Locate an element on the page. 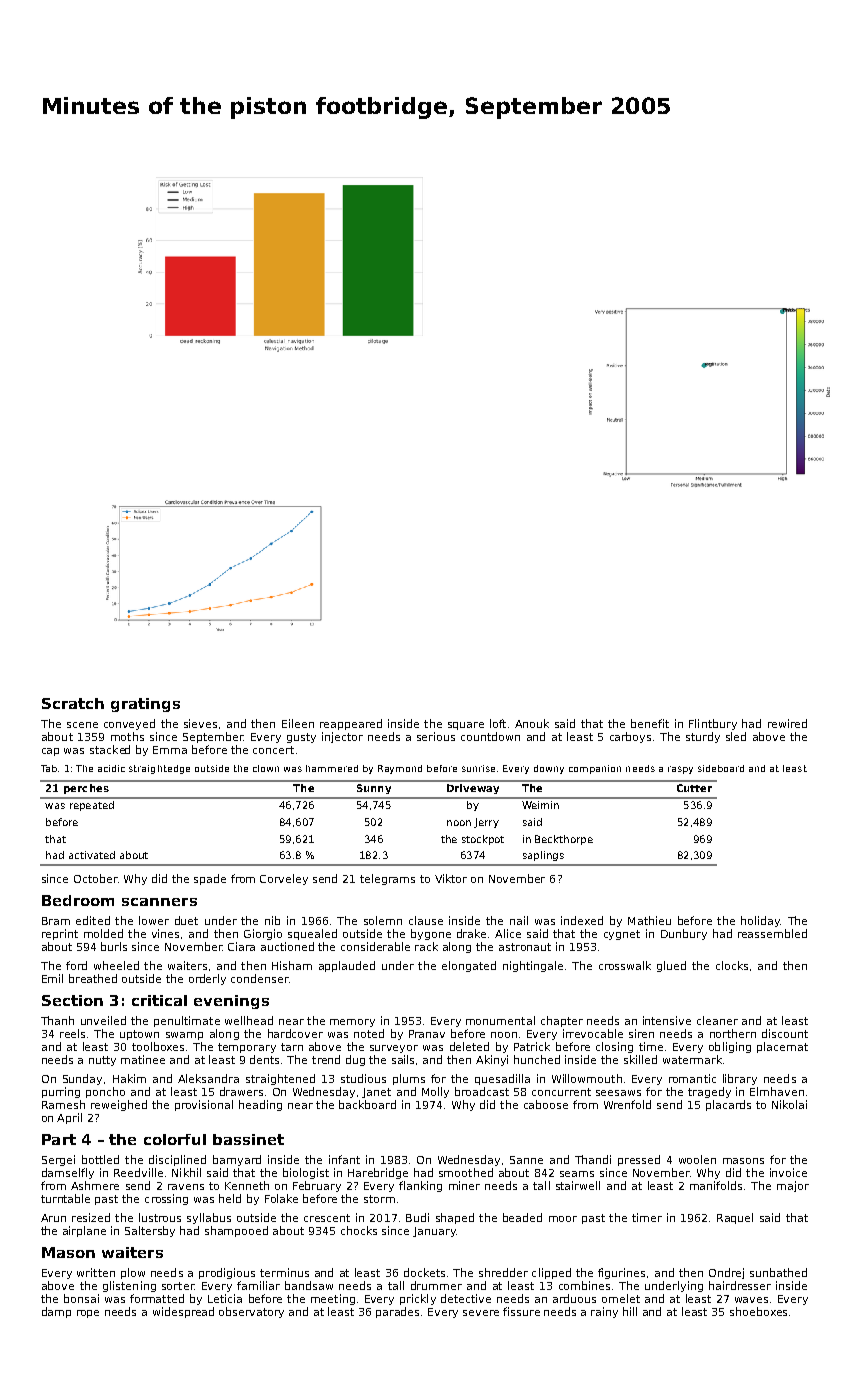 The width and height of the document is (849, 1400). ford is located at coordinates (76, 965).
